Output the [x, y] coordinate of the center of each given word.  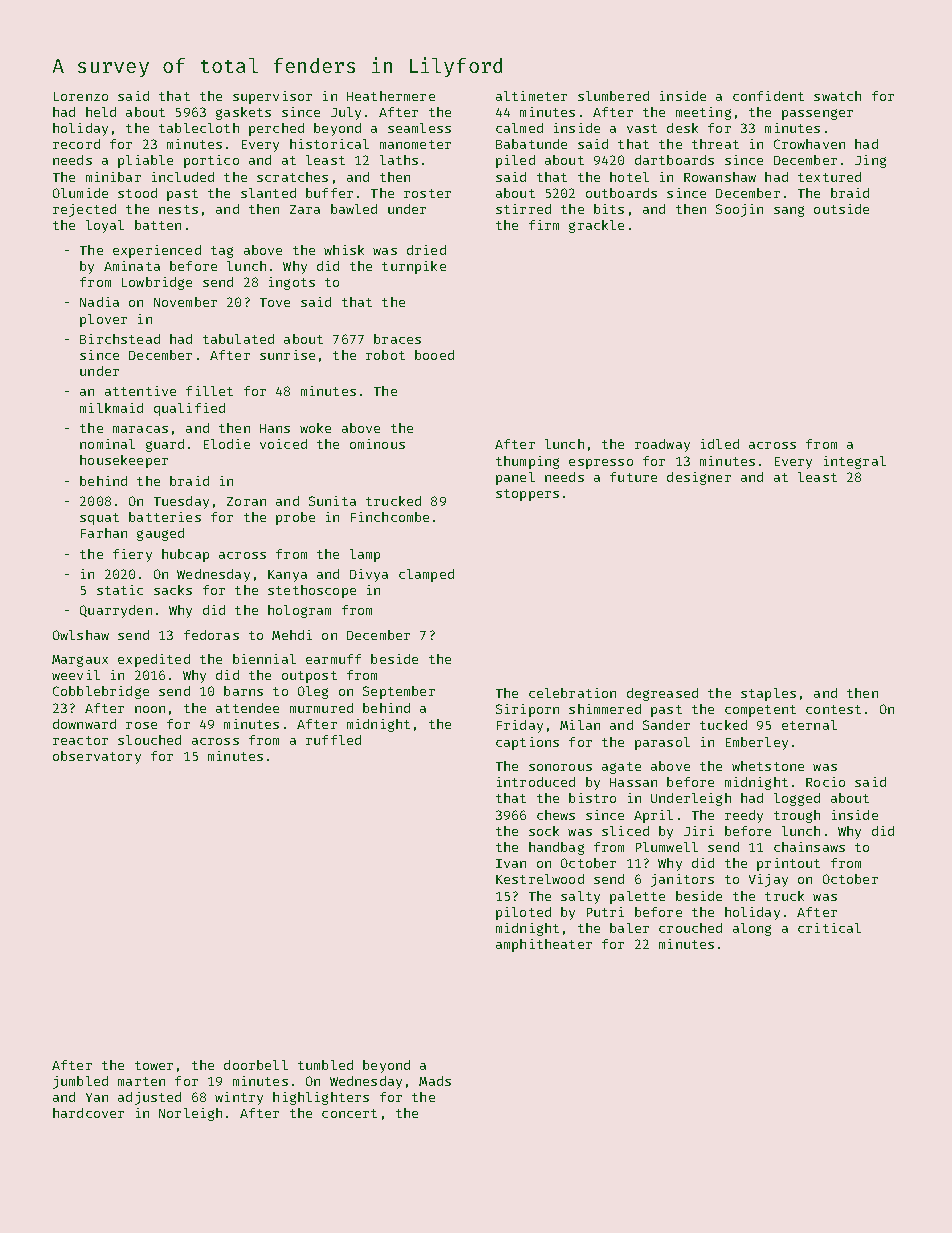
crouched [690, 928]
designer [699, 478]
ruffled [333, 740]
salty [580, 897]
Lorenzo [81, 96]
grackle [596, 226]
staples [768, 694]
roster [427, 193]
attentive [140, 391]
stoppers [527, 495]
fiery [132, 555]
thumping [527, 462]
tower [154, 1065]
